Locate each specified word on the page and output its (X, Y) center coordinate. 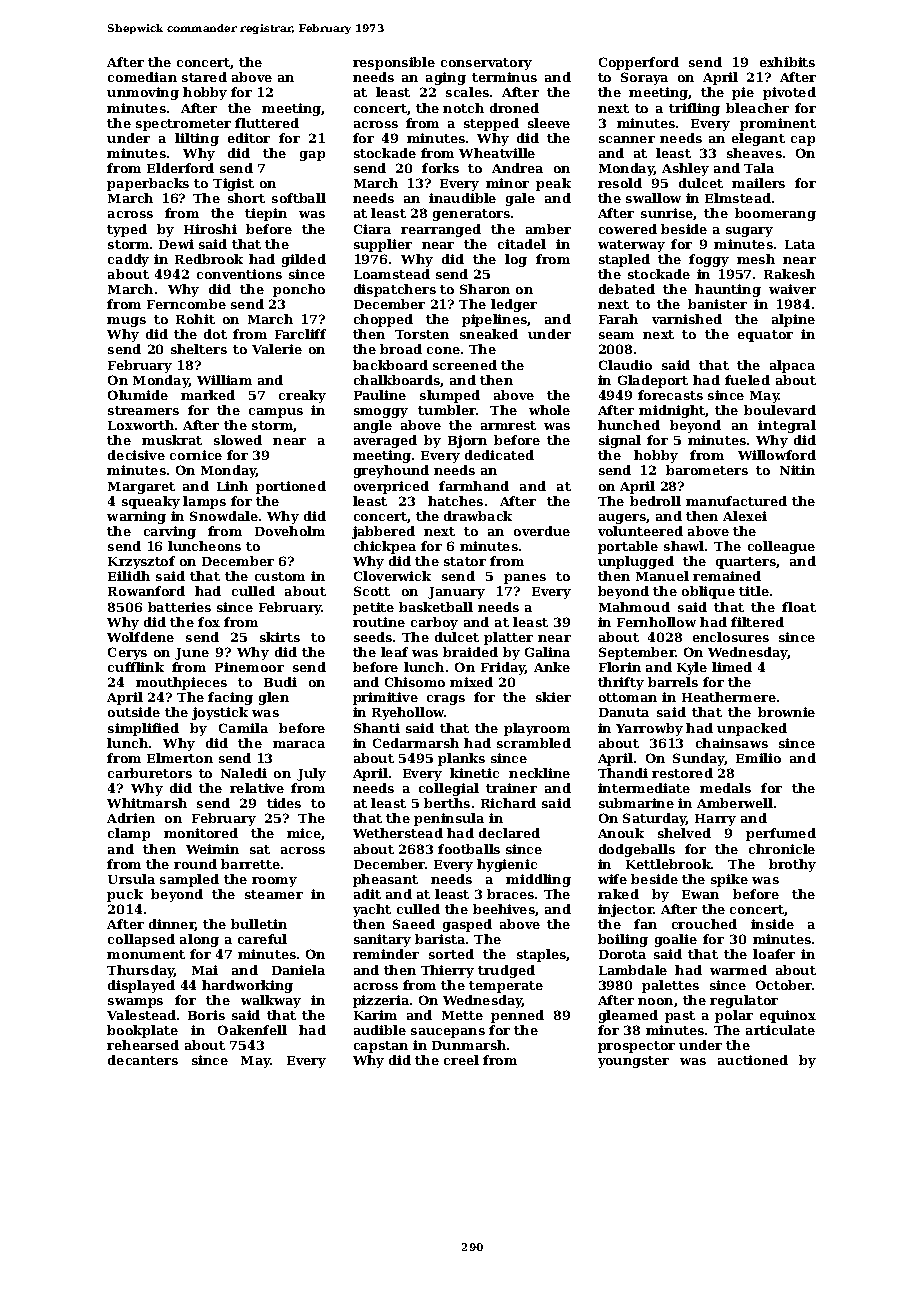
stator (465, 561)
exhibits (787, 62)
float (799, 607)
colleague (781, 547)
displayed (141, 986)
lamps (204, 502)
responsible (394, 63)
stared (204, 77)
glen (274, 698)
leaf (394, 652)
